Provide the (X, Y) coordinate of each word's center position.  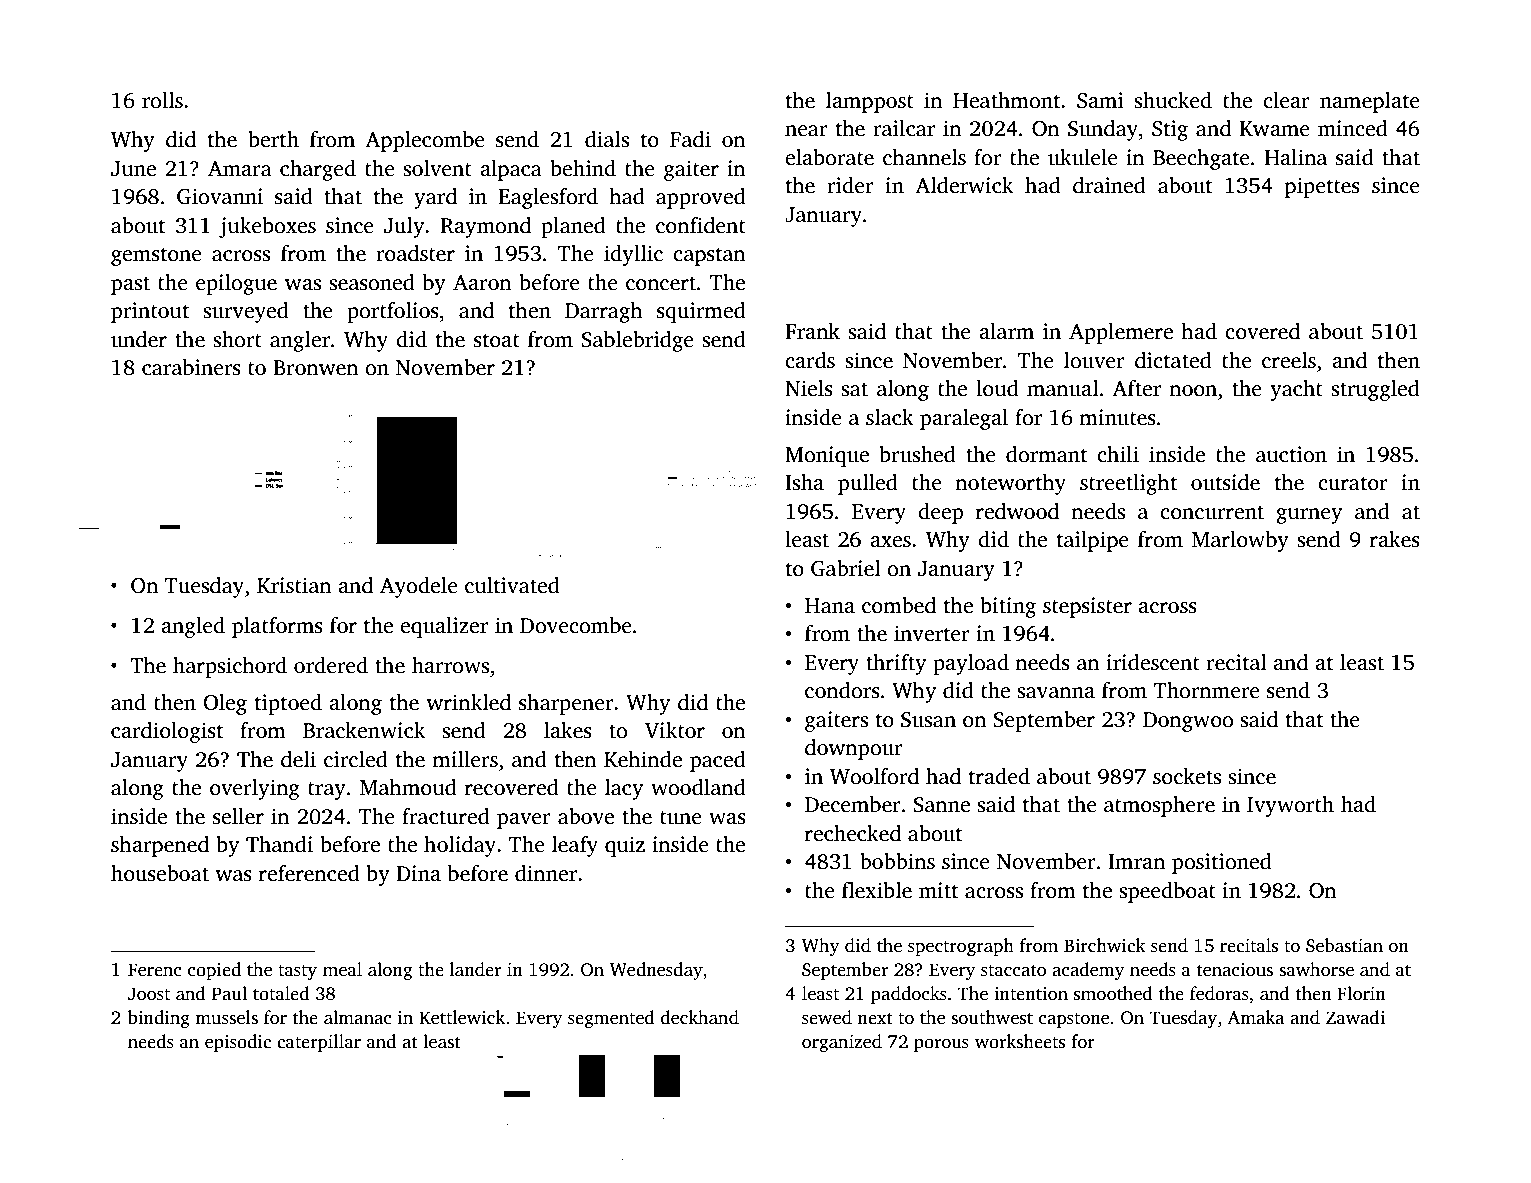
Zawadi (1355, 1017)
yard (435, 198)
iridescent (1153, 662)
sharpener (566, 704)
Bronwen (316, 368)
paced (718, 761)
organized (842, 1043)
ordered (331, 665)
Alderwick (964, 185)
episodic (238, 1043)
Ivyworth (1290, 806)
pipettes (1322, 187)
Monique (827, 456)
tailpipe (1093, 541)
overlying (255, 789)
